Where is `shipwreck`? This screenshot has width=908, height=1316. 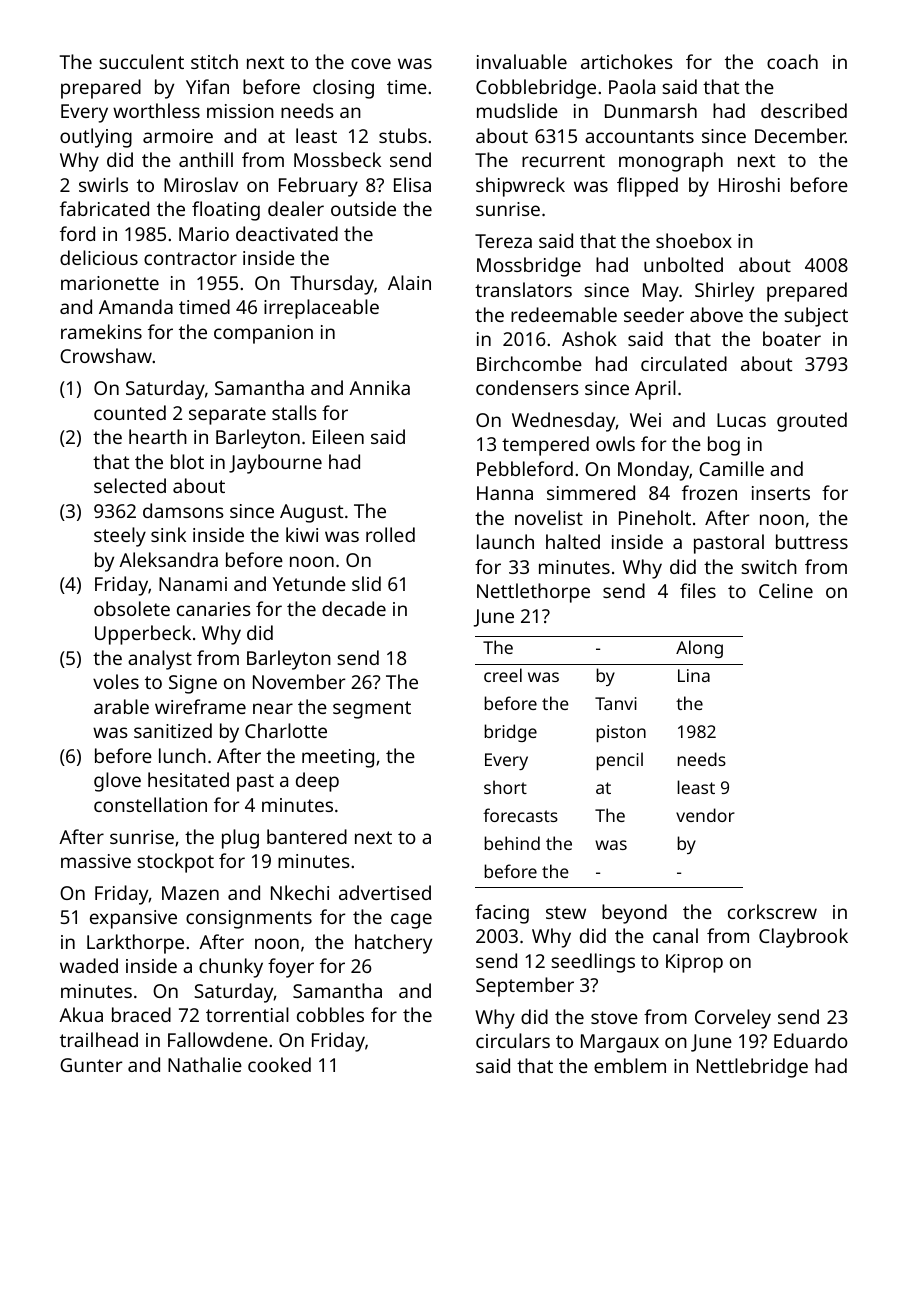 shipwreck is located at coordinates (520, 187).
